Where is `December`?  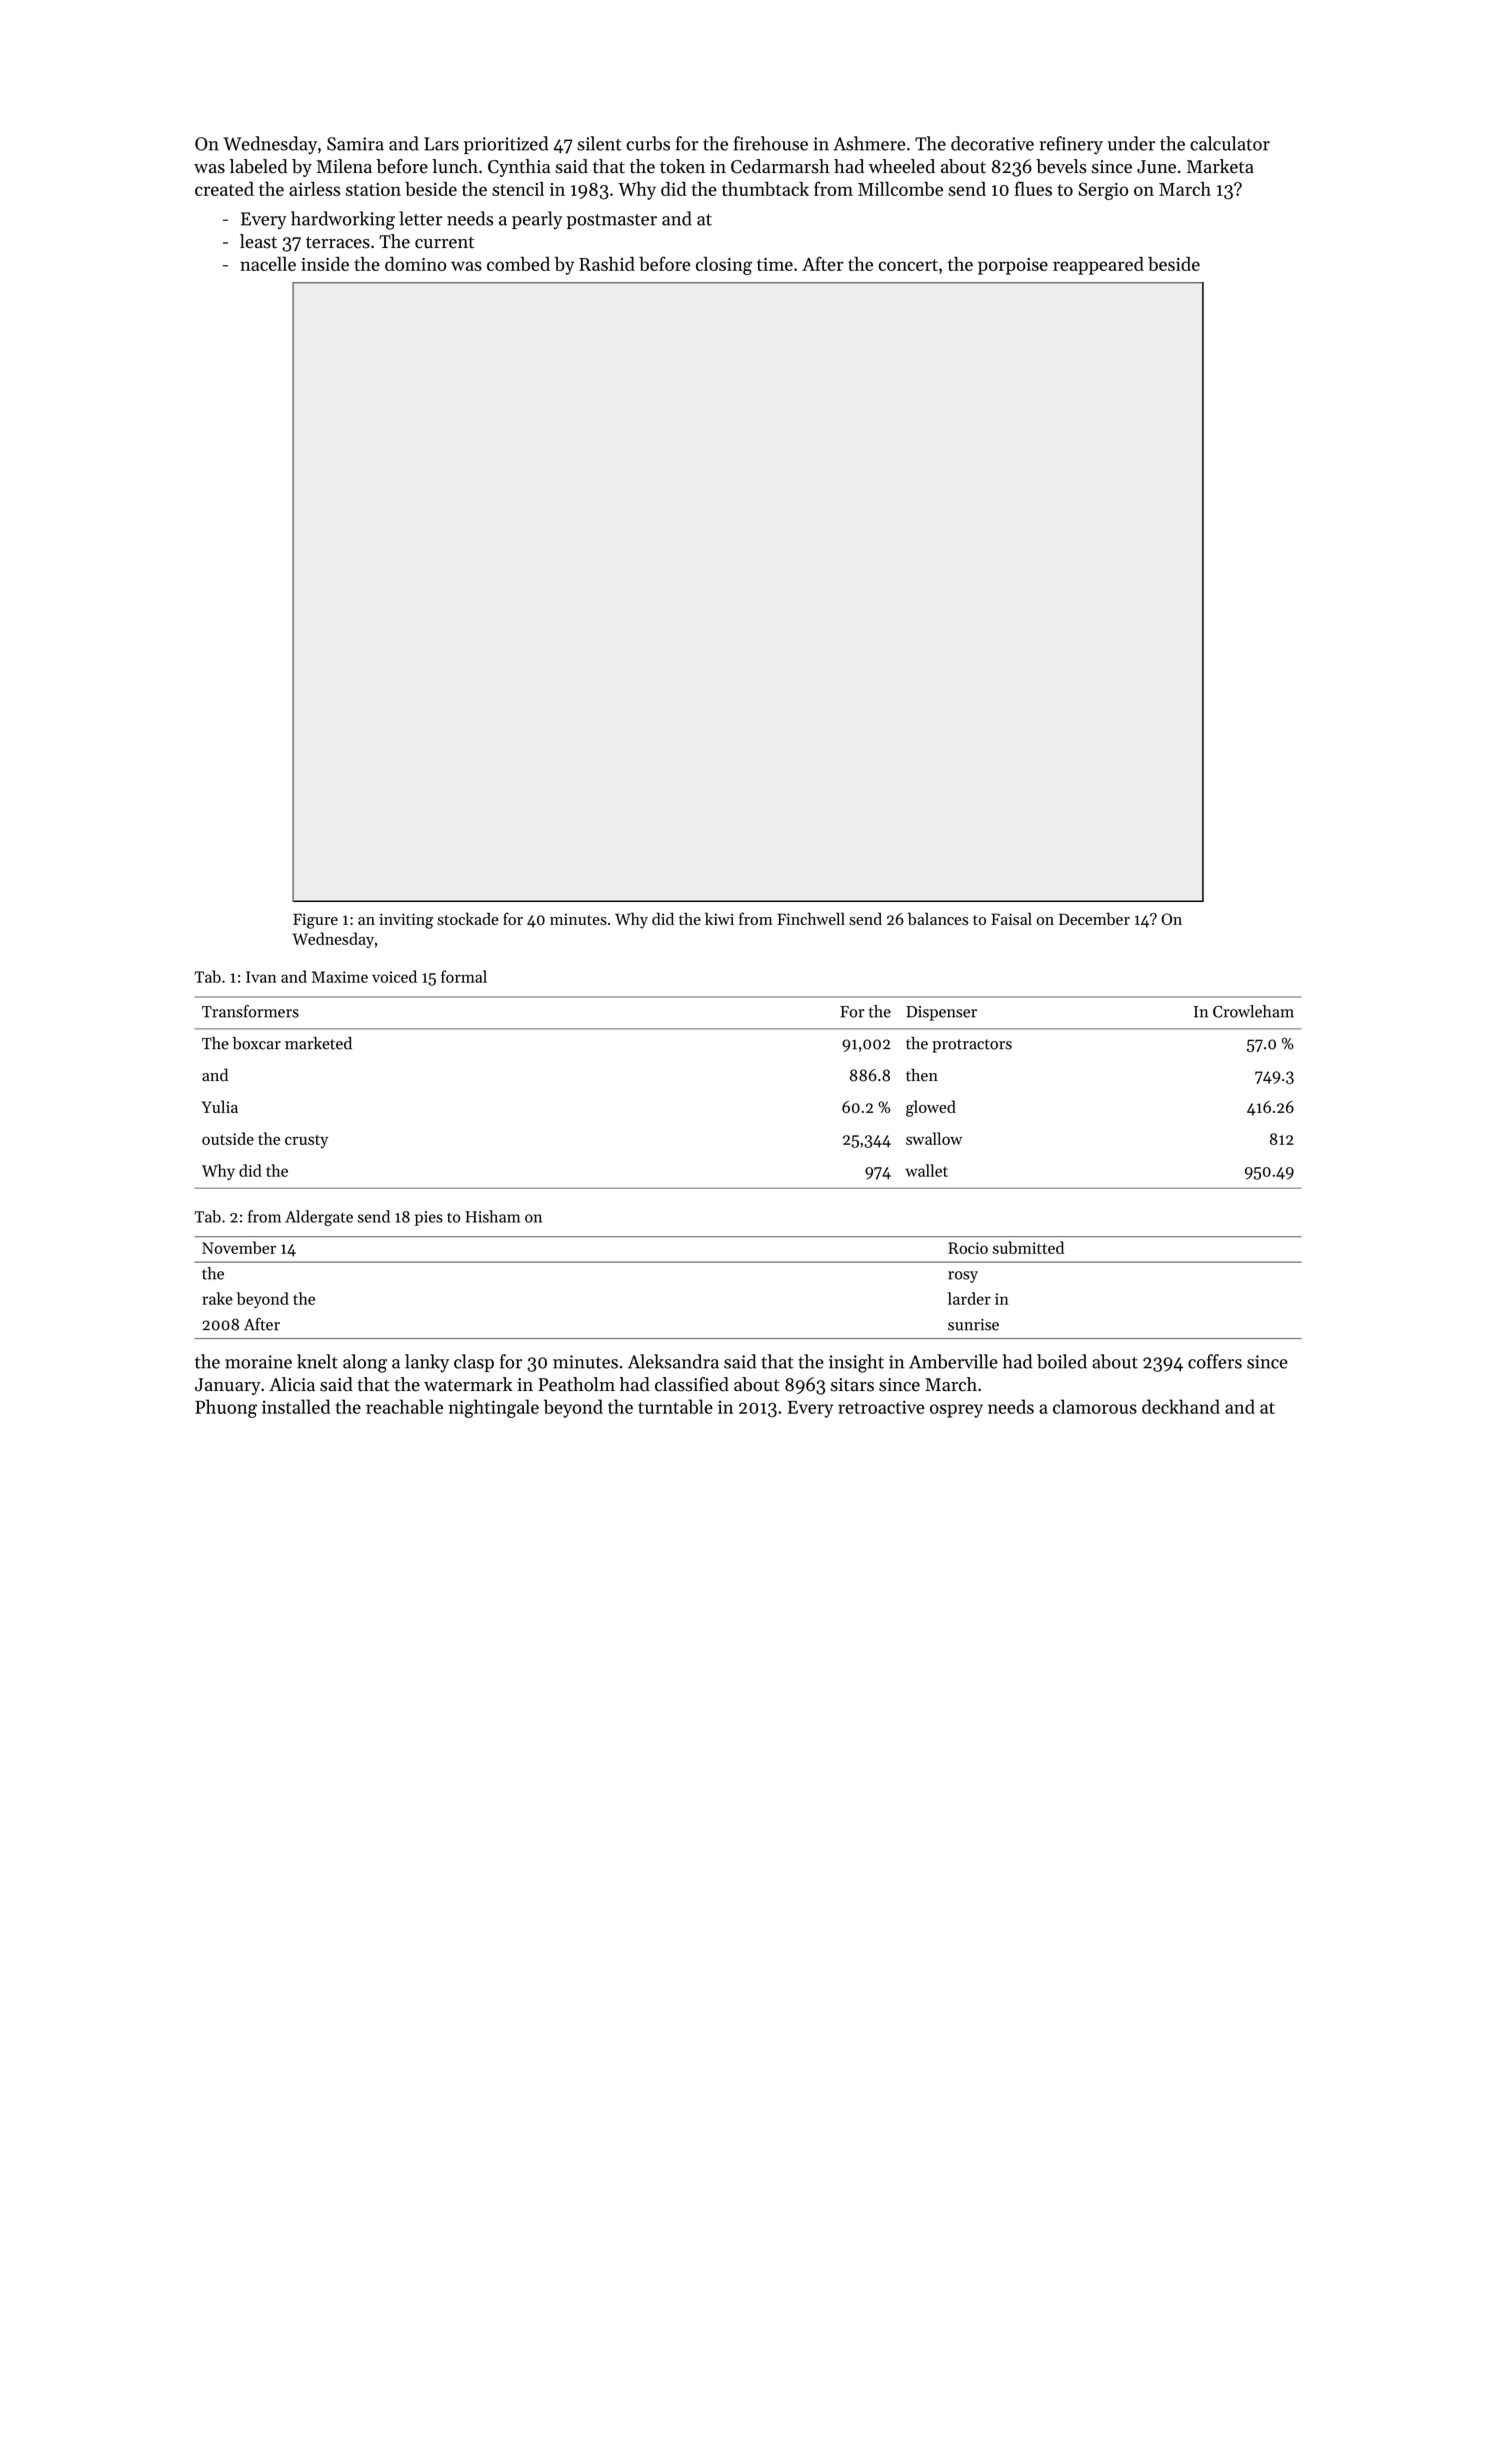
December is located at coordinates (1094, 918).
